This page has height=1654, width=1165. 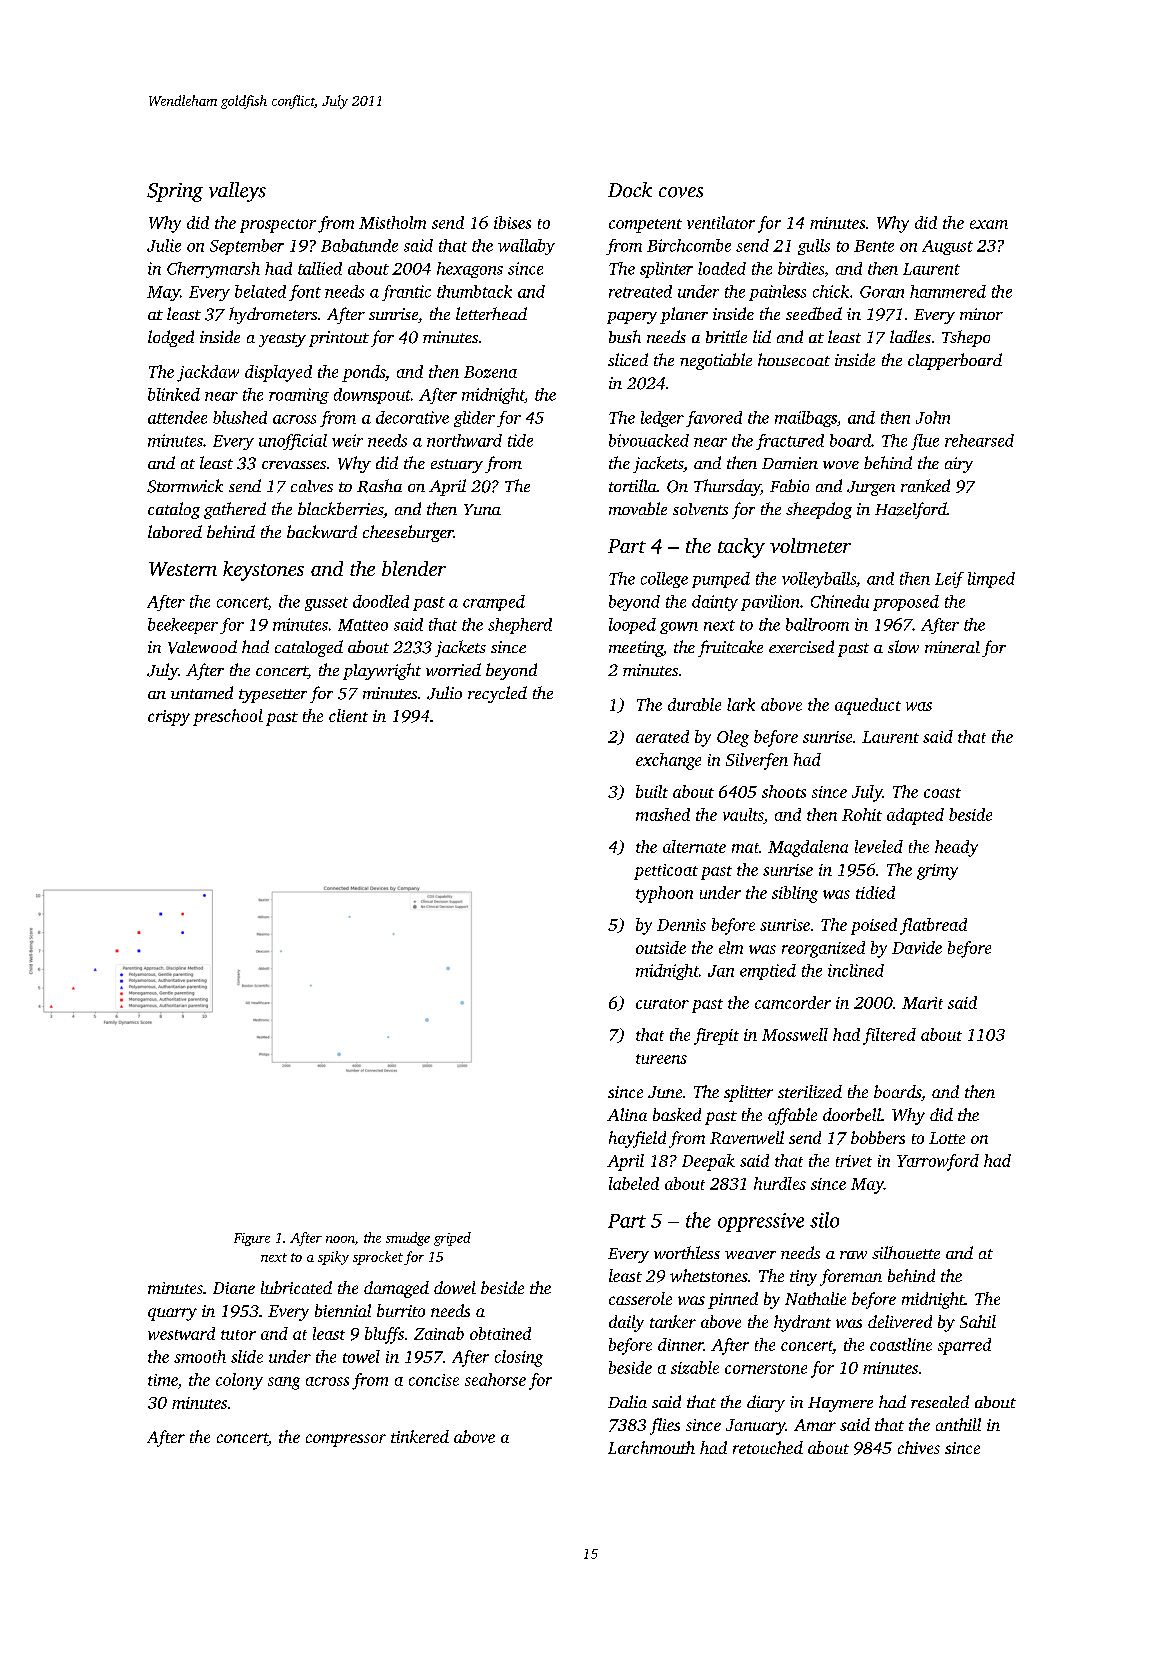 What do you see at coordinates (956, 848) in the page?
I see `heady` at bounding box center [956, 848].
